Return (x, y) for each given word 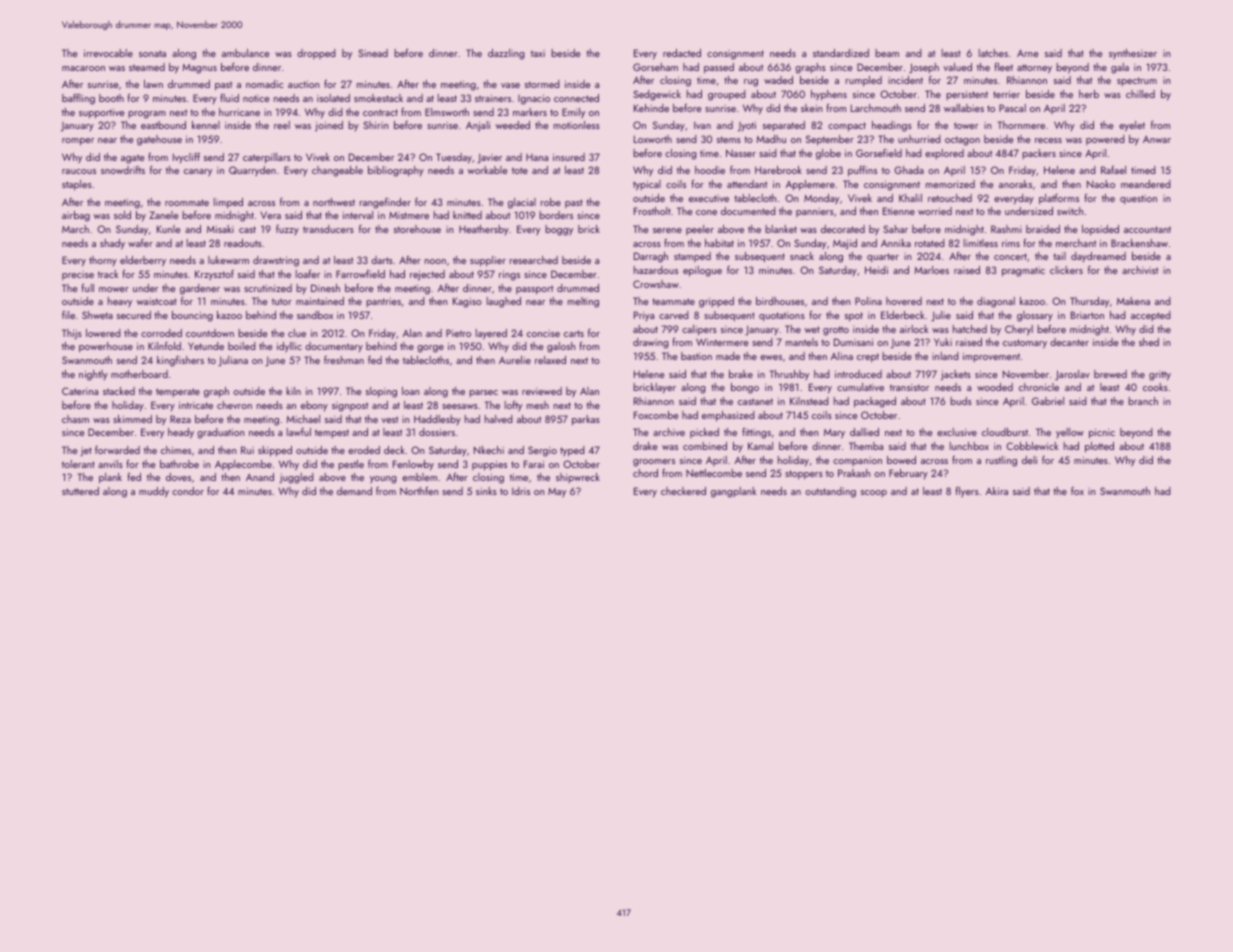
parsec (483, 393)
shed (1149, 342)
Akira (997, 491)
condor (188, 491)
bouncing (192, 316)
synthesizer (1133, 54)
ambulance (245, 53)
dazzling (506, 54)
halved (499, 419)
